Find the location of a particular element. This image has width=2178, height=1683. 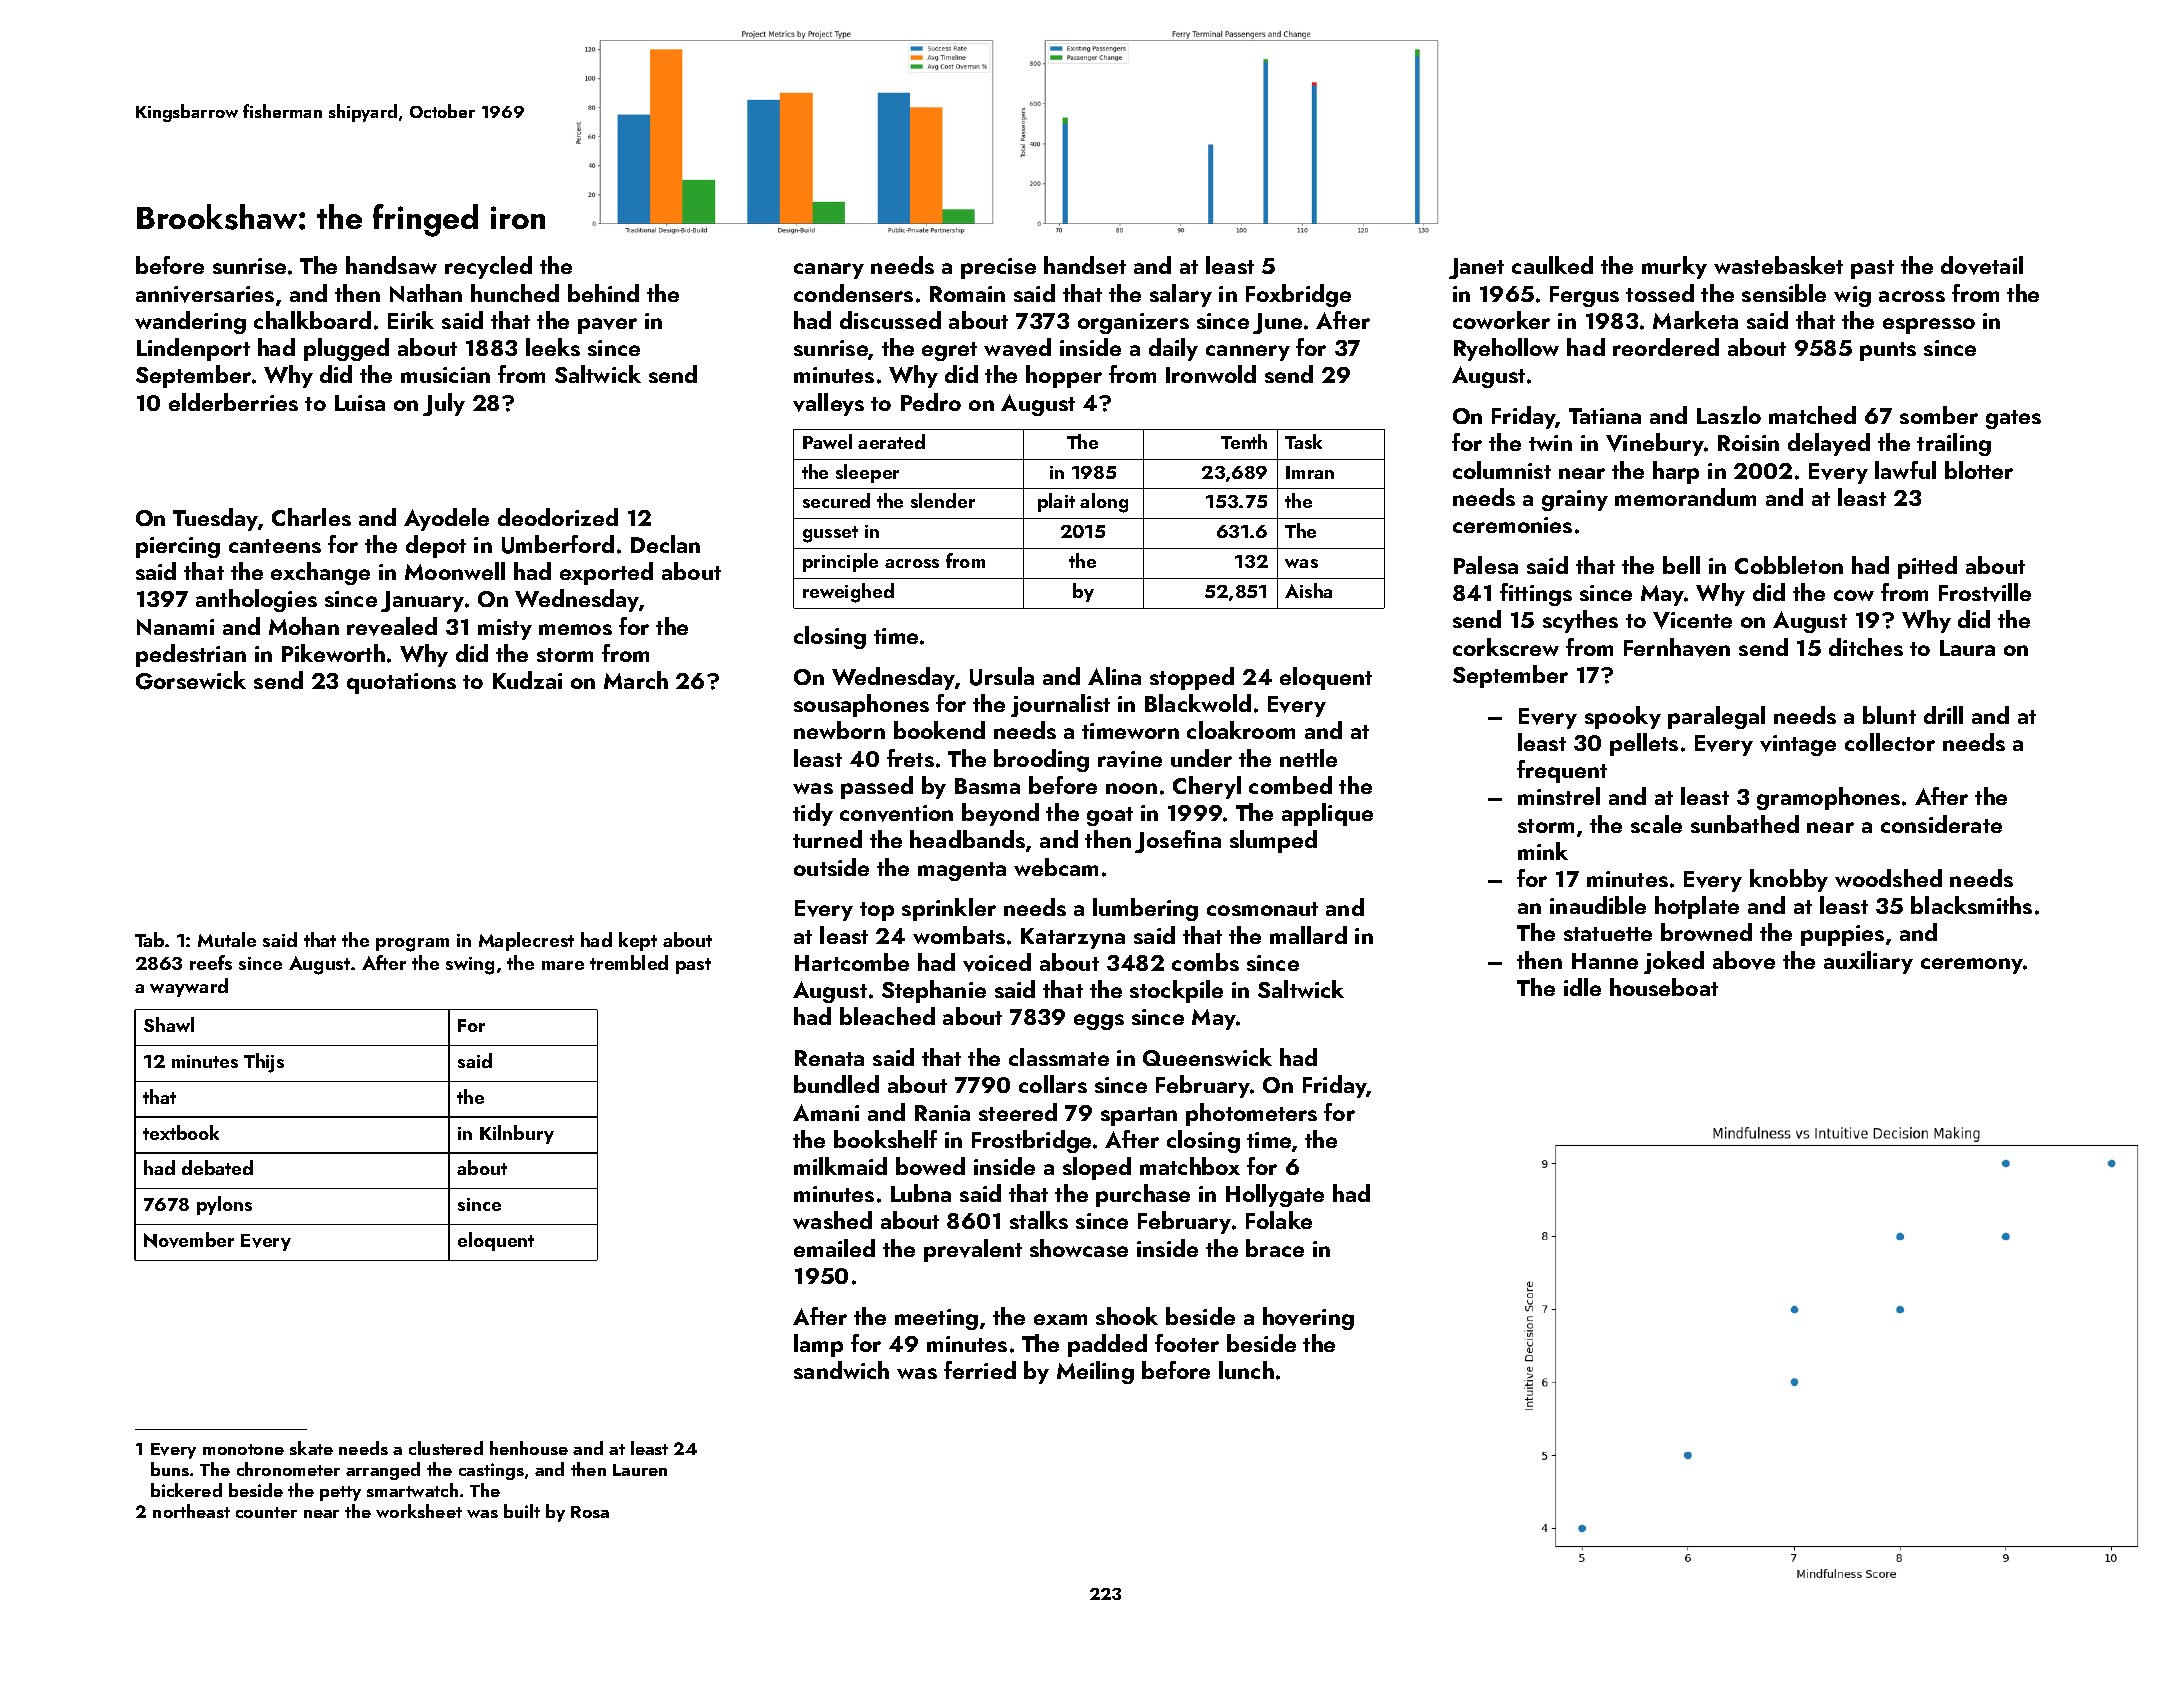

elderberries is located at coordinates (233, 402).
